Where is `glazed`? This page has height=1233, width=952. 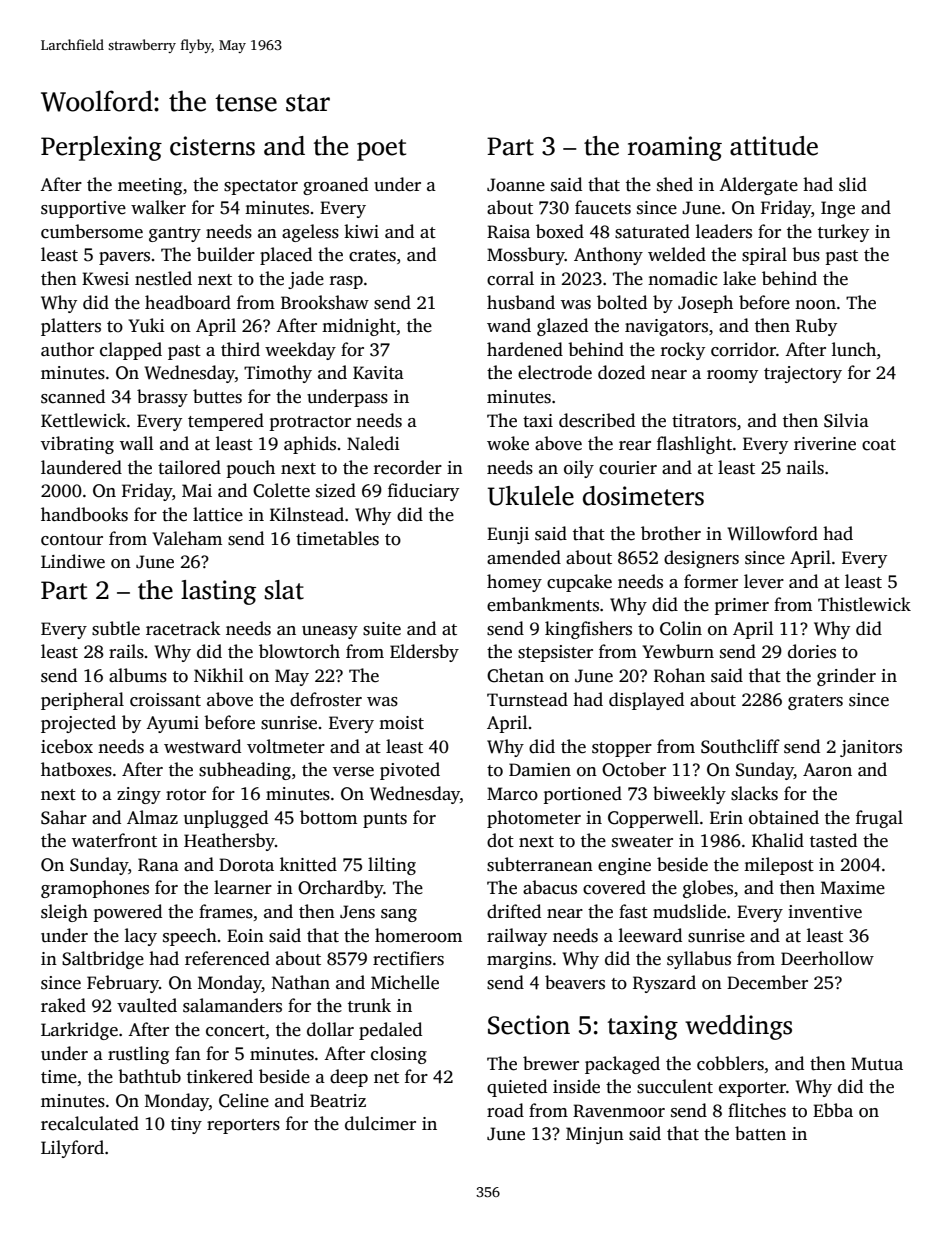 glazed is located at coordinates (562, 327).
